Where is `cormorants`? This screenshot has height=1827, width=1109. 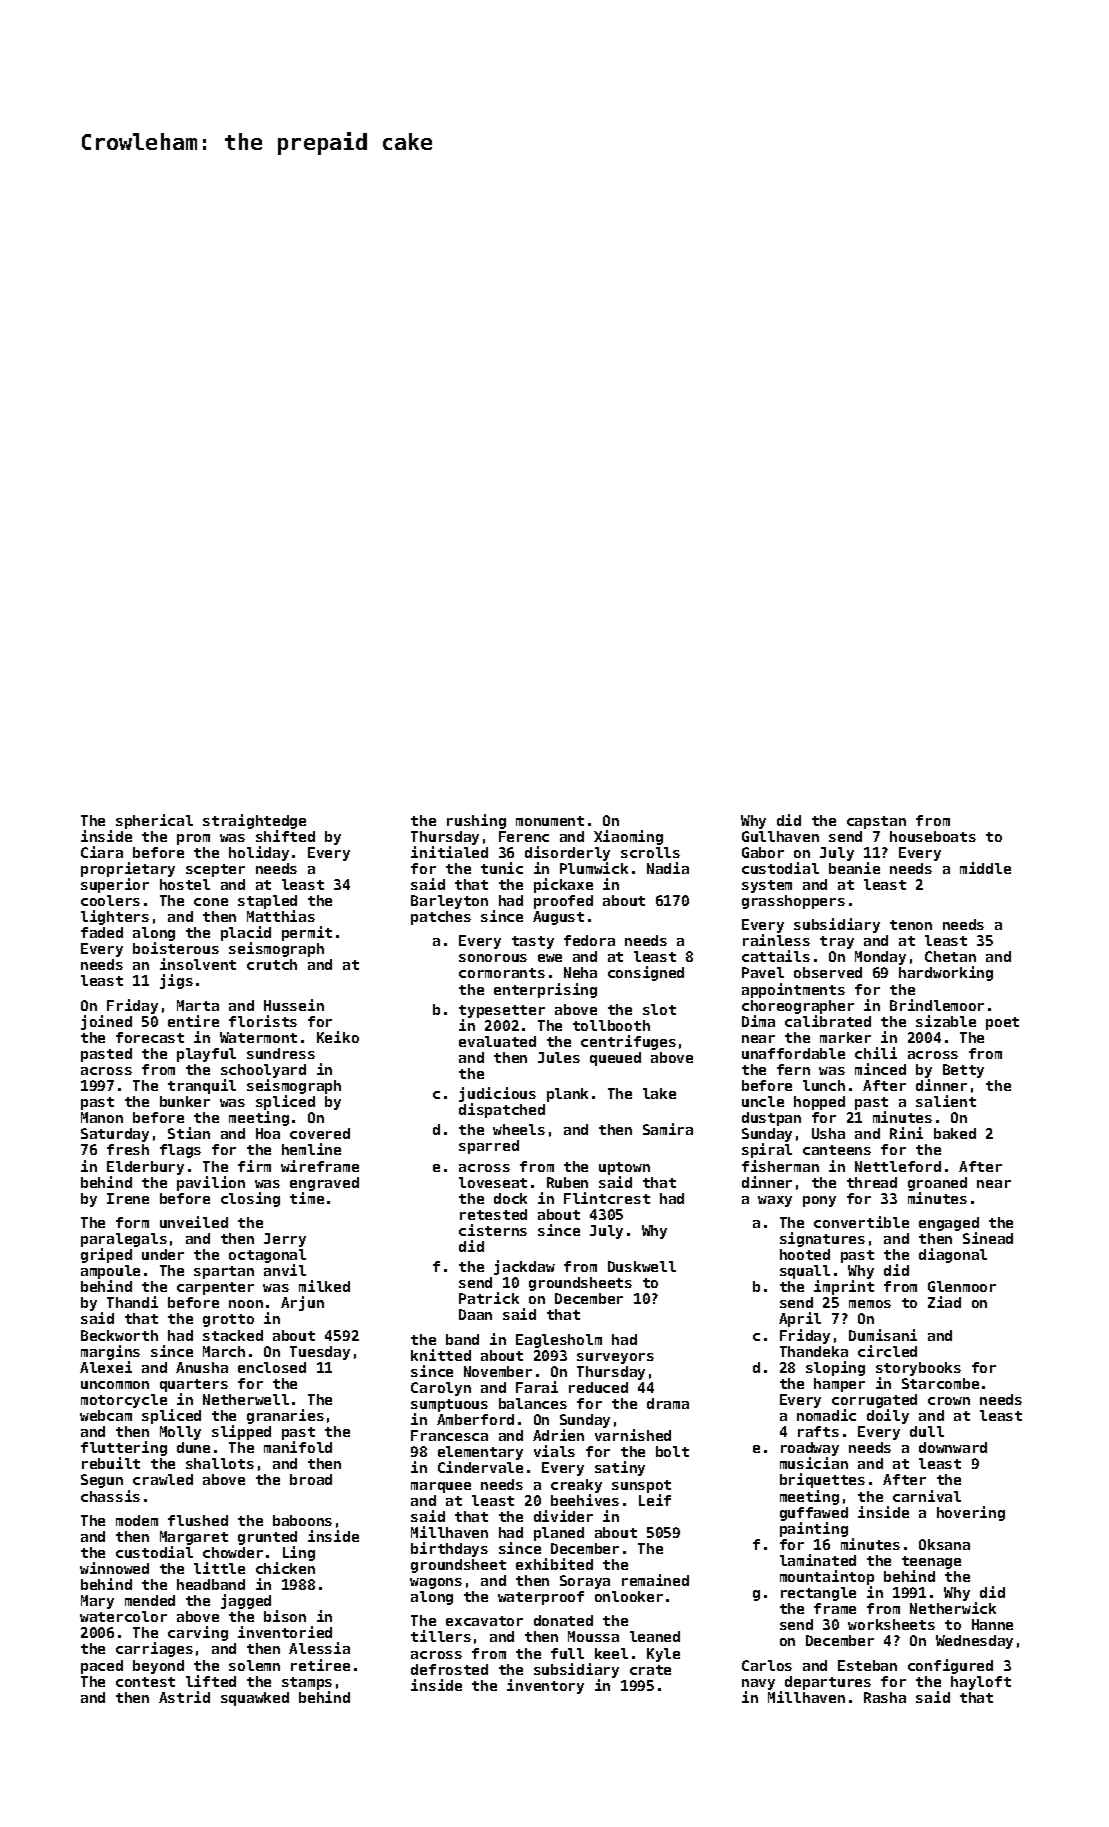
cormorants is located at coordinates (502, 973).
